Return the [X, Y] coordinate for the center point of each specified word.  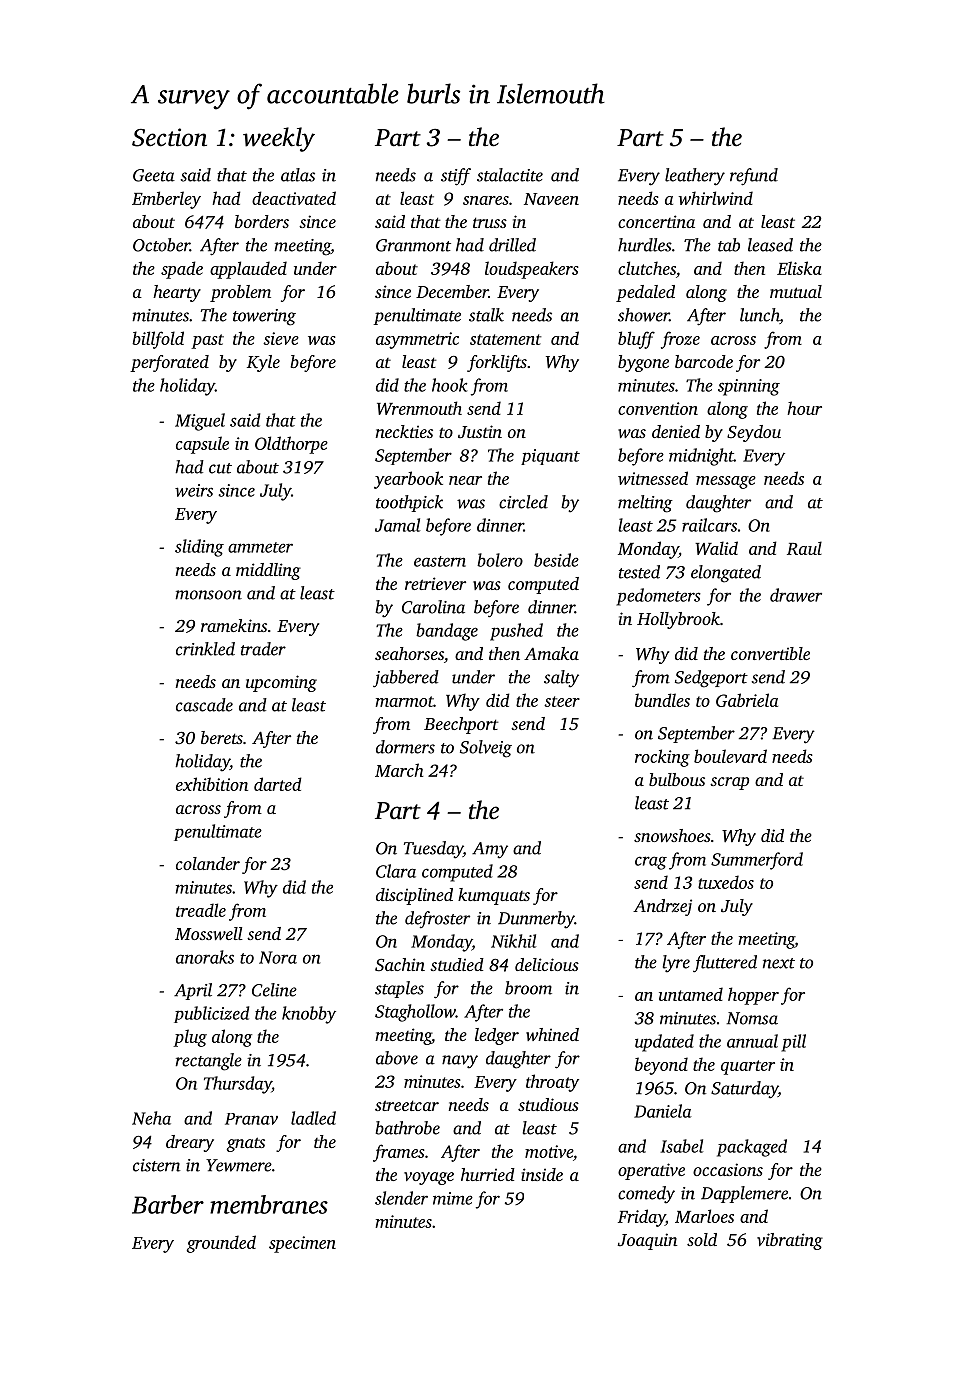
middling [268, 571]
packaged [752, 1148]
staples [399, 989]
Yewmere [239, 1165]
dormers [405, 747]
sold [702, 1239]
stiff [456, 177]
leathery [695, 177]
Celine [274, 990]
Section [169, 137]
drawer [796, 595]
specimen [302, 1244]
